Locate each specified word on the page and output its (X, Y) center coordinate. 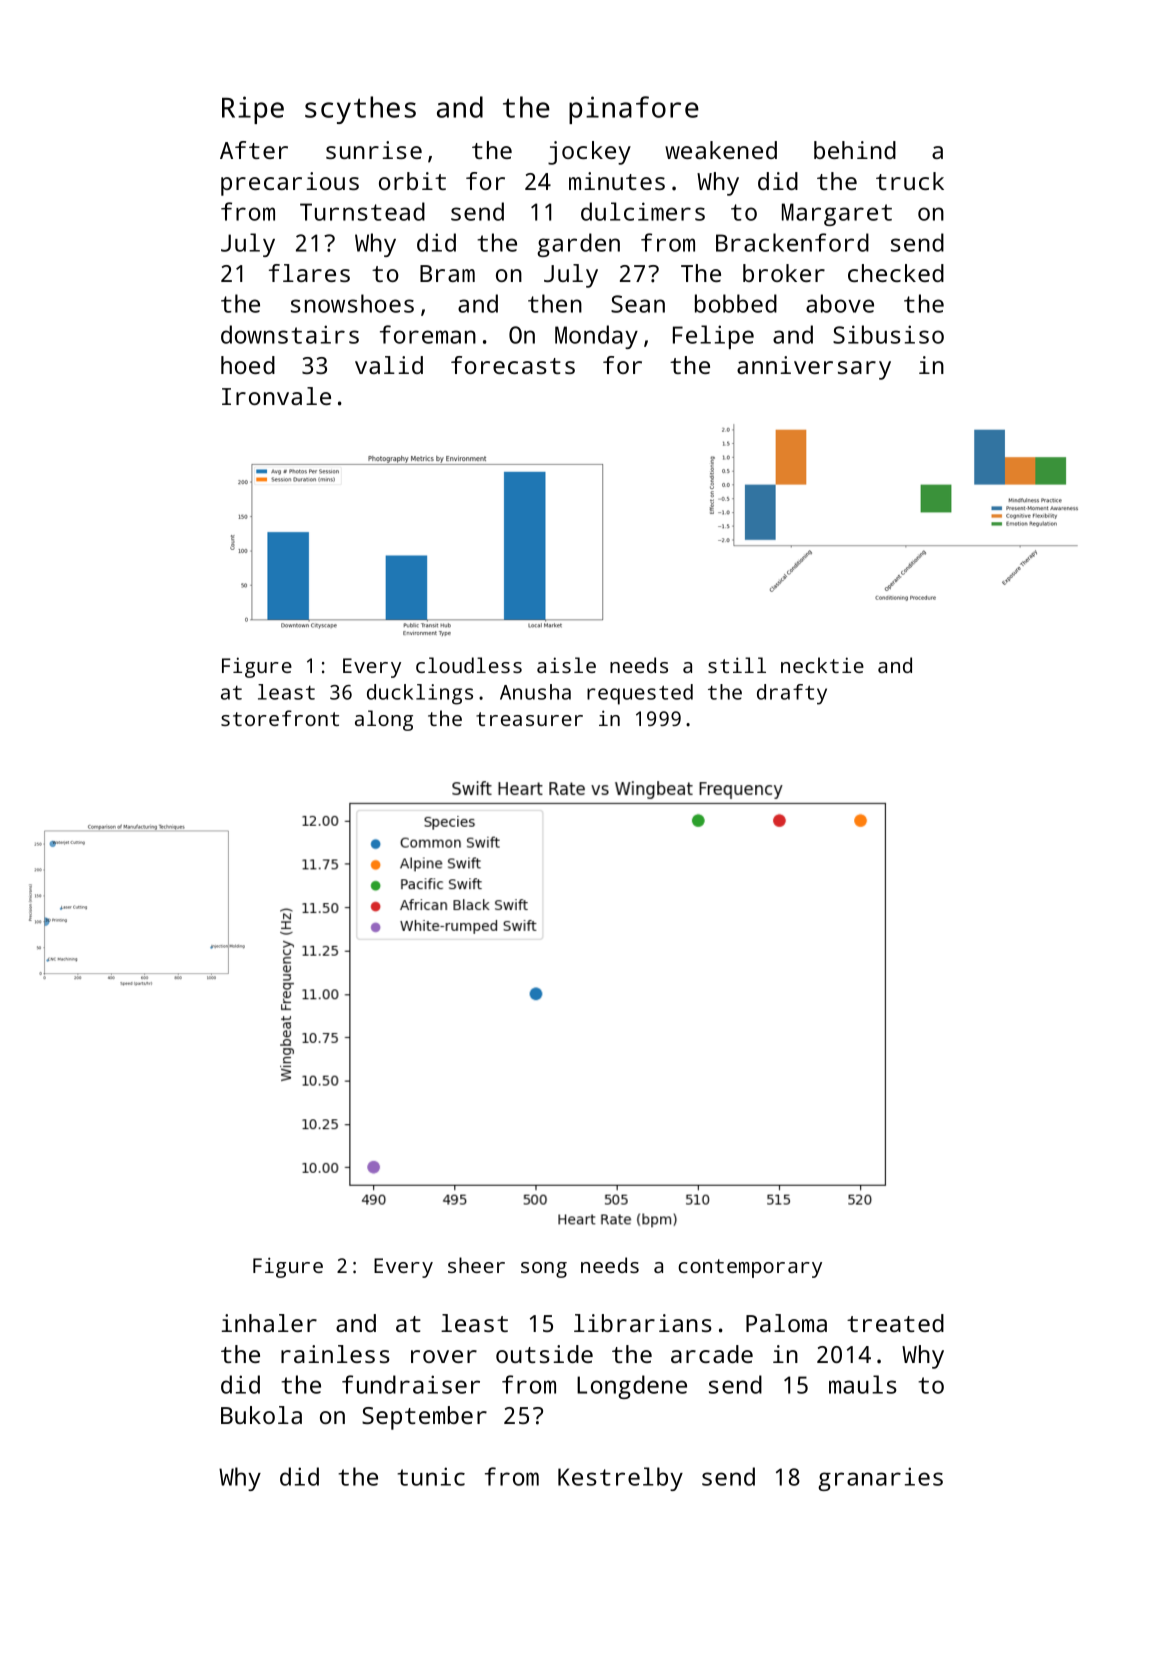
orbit (412, 181)
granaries (880, 1479)
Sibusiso (888, 334)
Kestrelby (620, 1479)
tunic (431, 1476)
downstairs (290, 334)
